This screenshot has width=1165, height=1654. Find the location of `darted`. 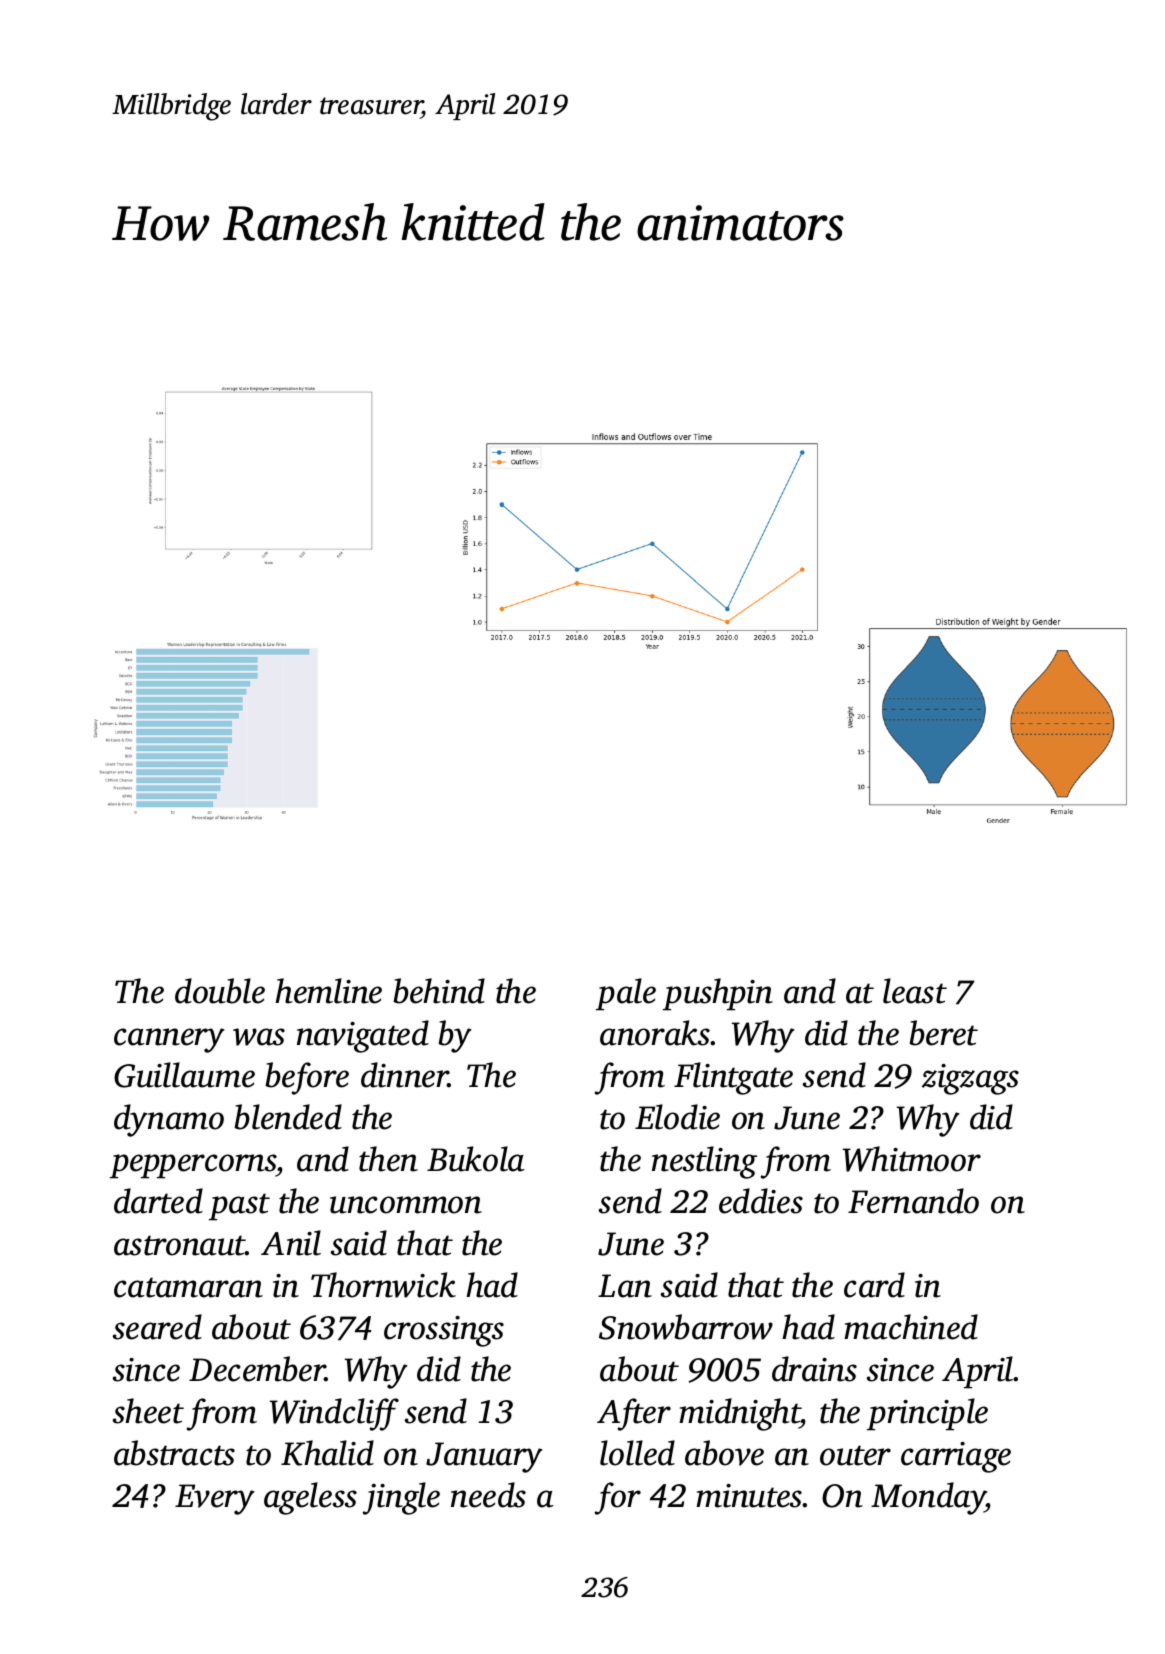

darted is located at coordinates (158, 1201).
